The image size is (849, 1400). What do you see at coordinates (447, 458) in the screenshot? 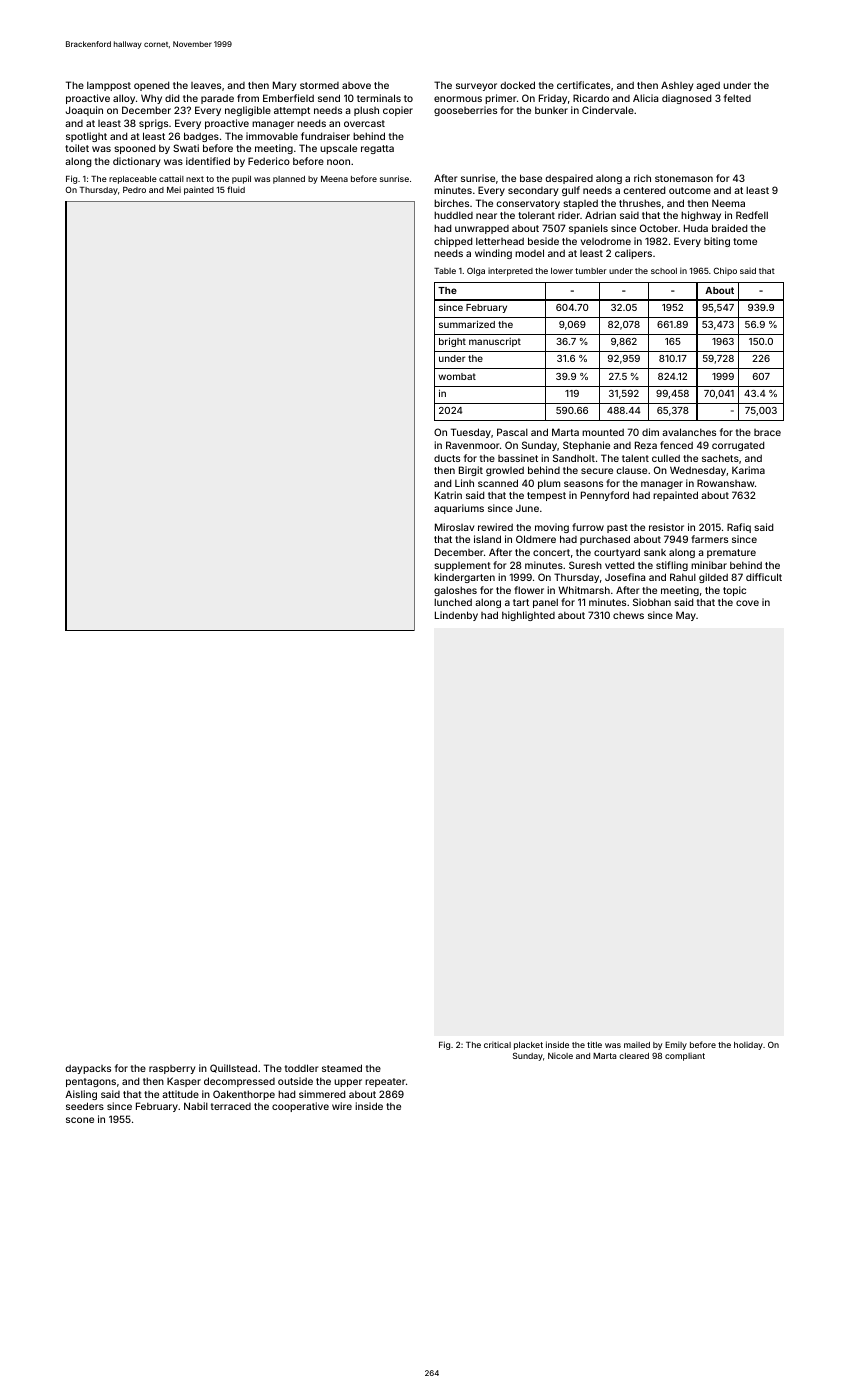
I see `ducts` at bounding box center [447, 458].
